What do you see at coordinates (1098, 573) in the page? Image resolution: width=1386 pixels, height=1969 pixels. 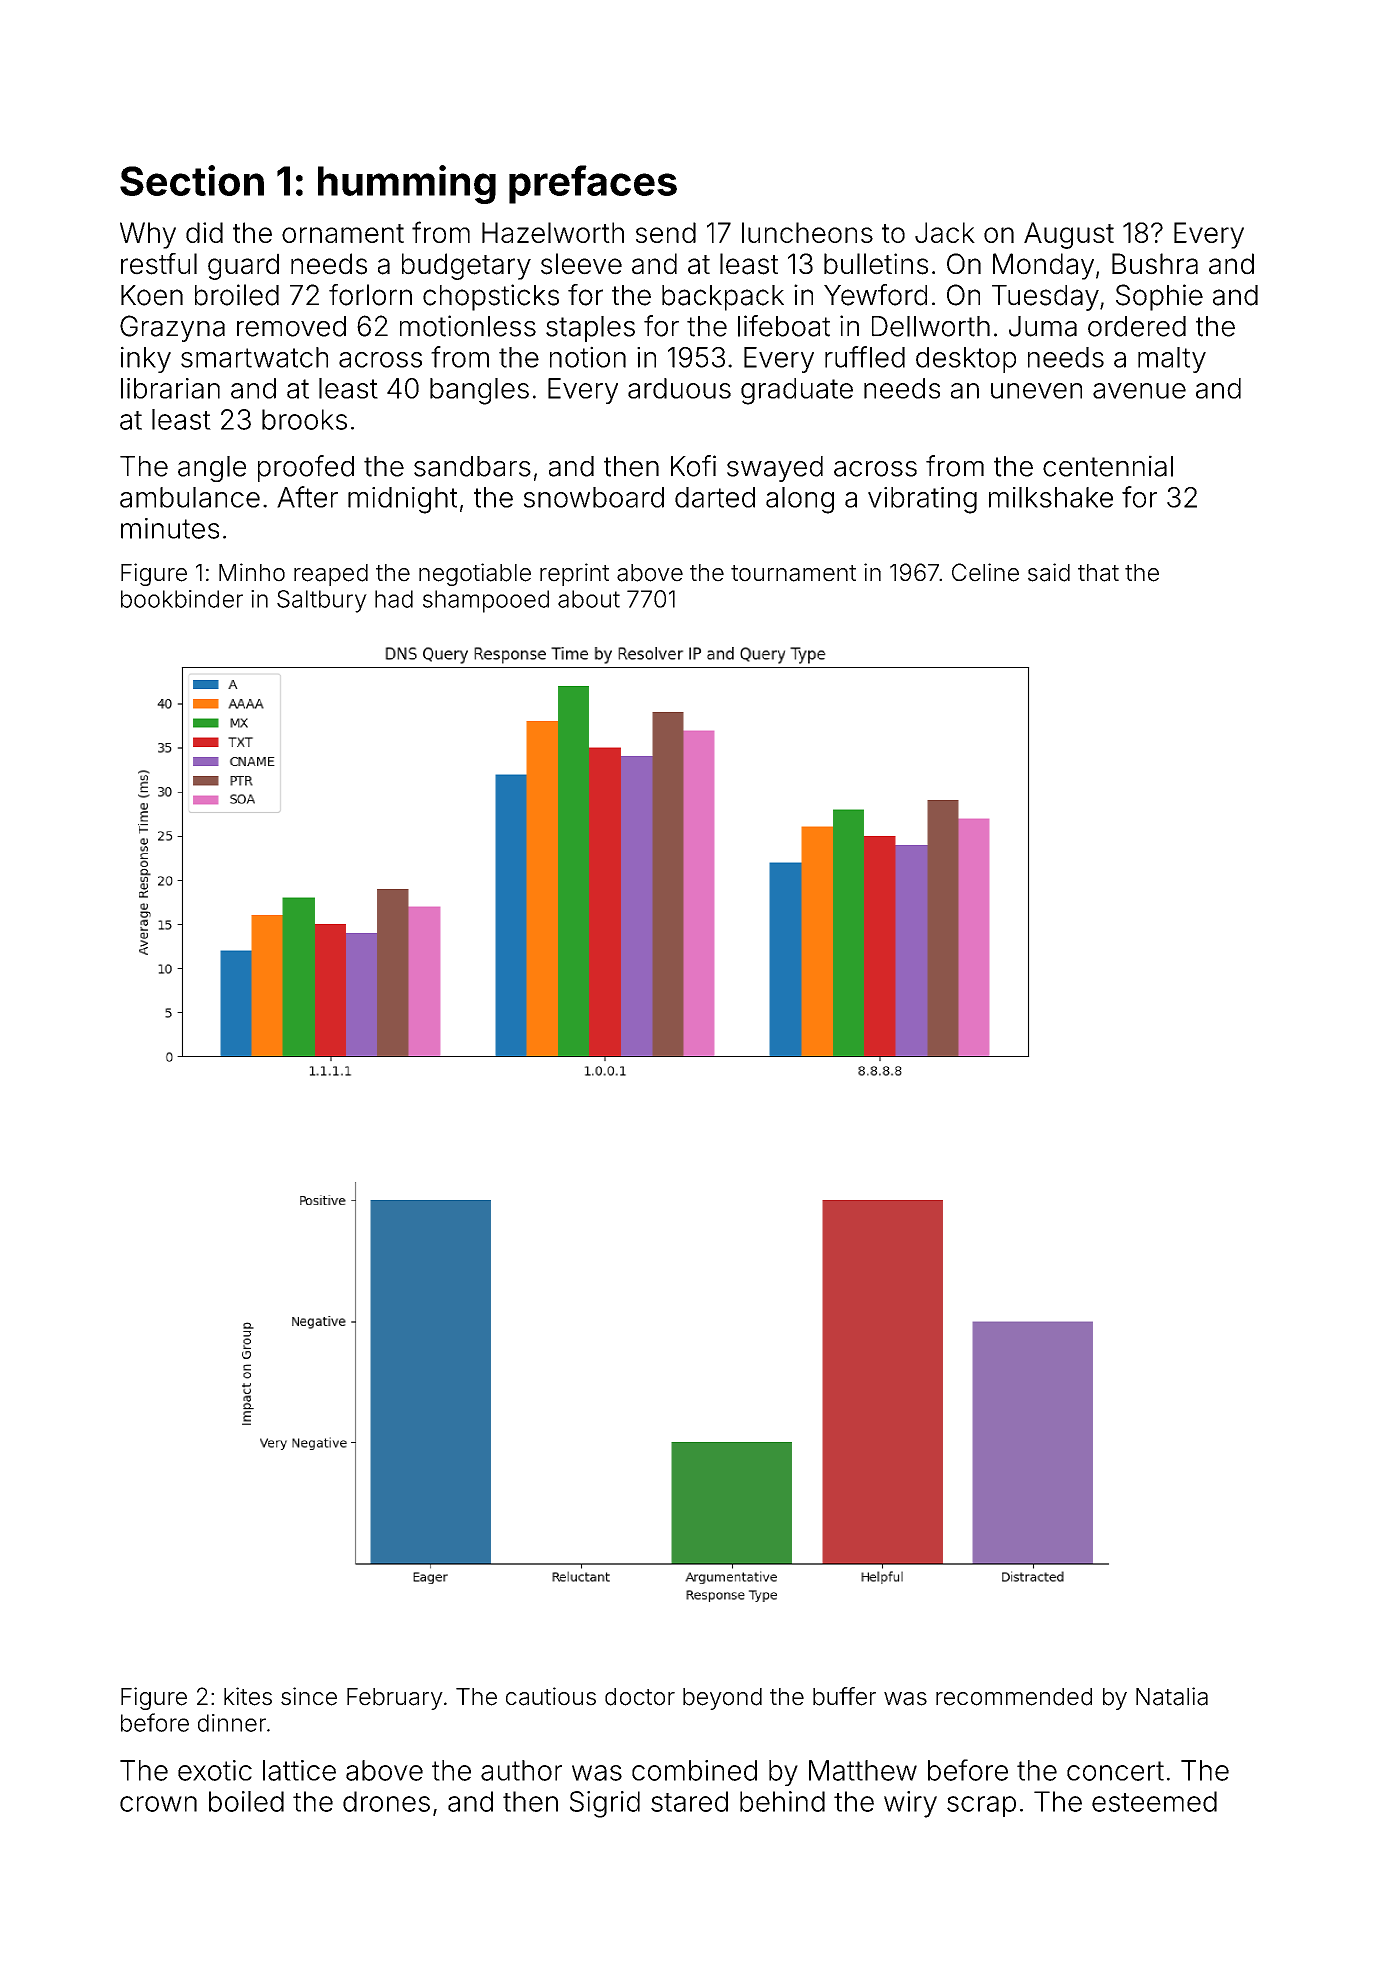 I see `that` at bounding box center [1098, 573].
